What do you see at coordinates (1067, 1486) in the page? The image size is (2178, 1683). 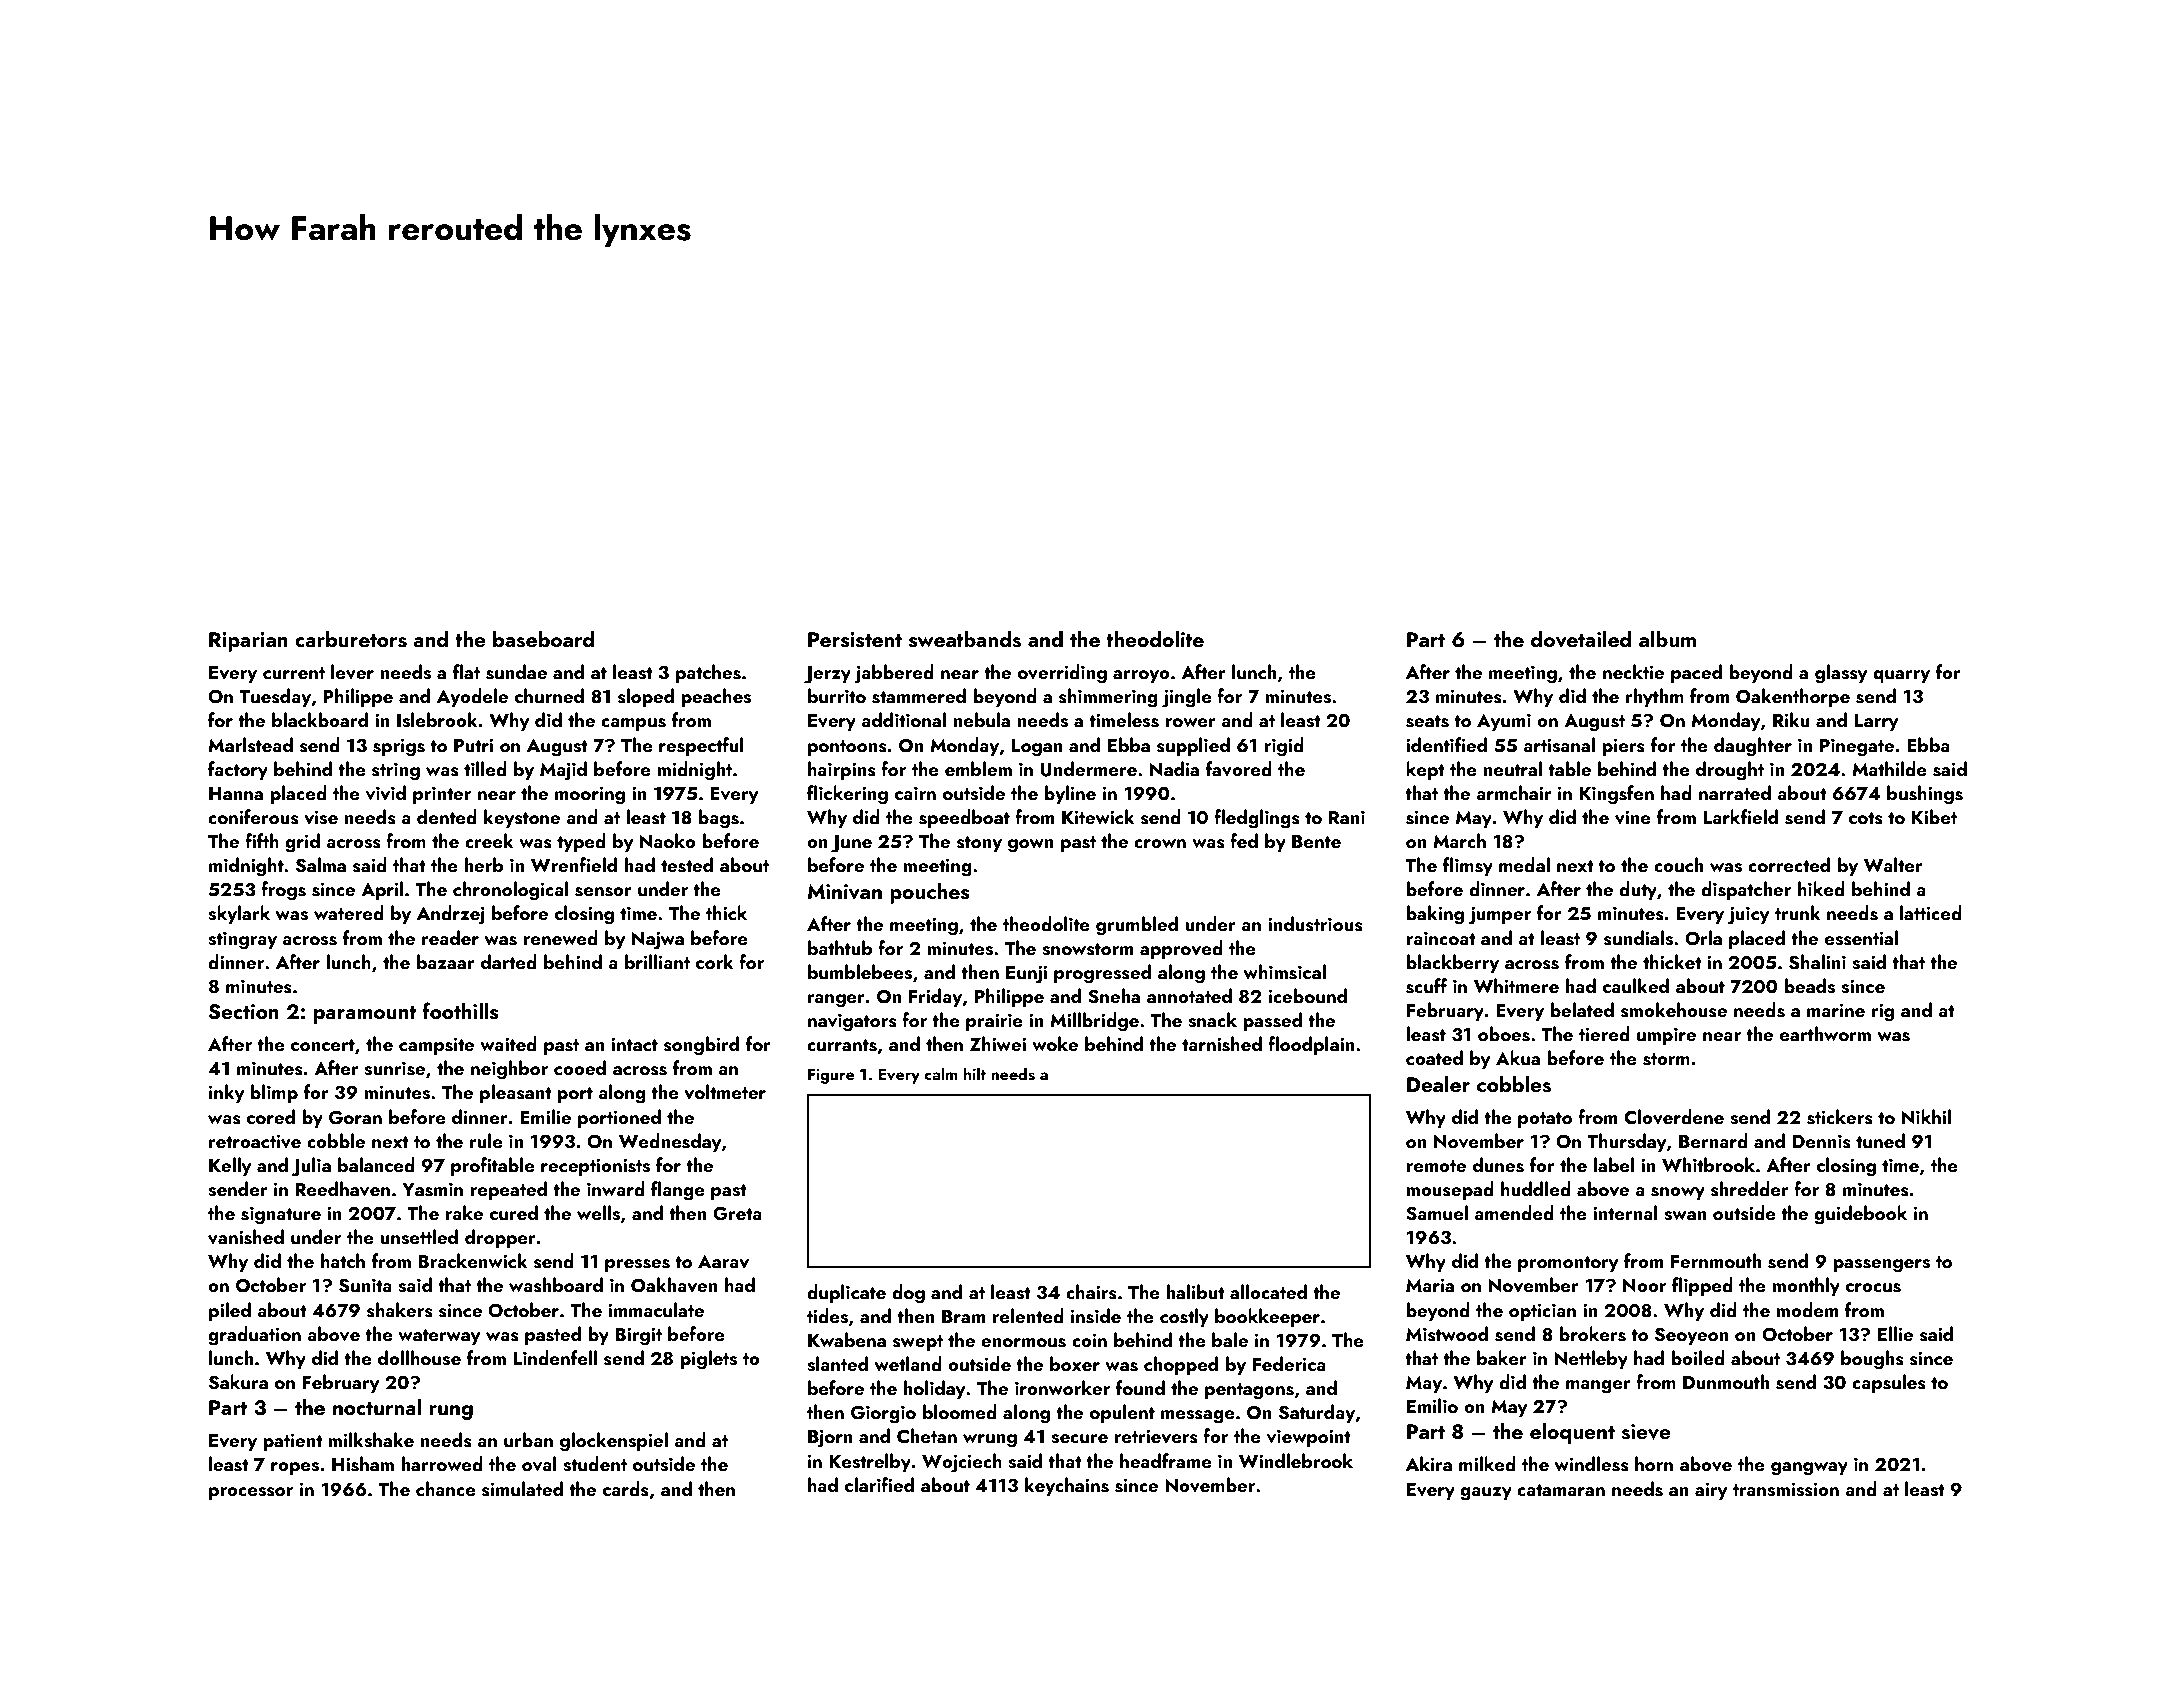 I see `keychains` at bounding box center [1067, 1486].
